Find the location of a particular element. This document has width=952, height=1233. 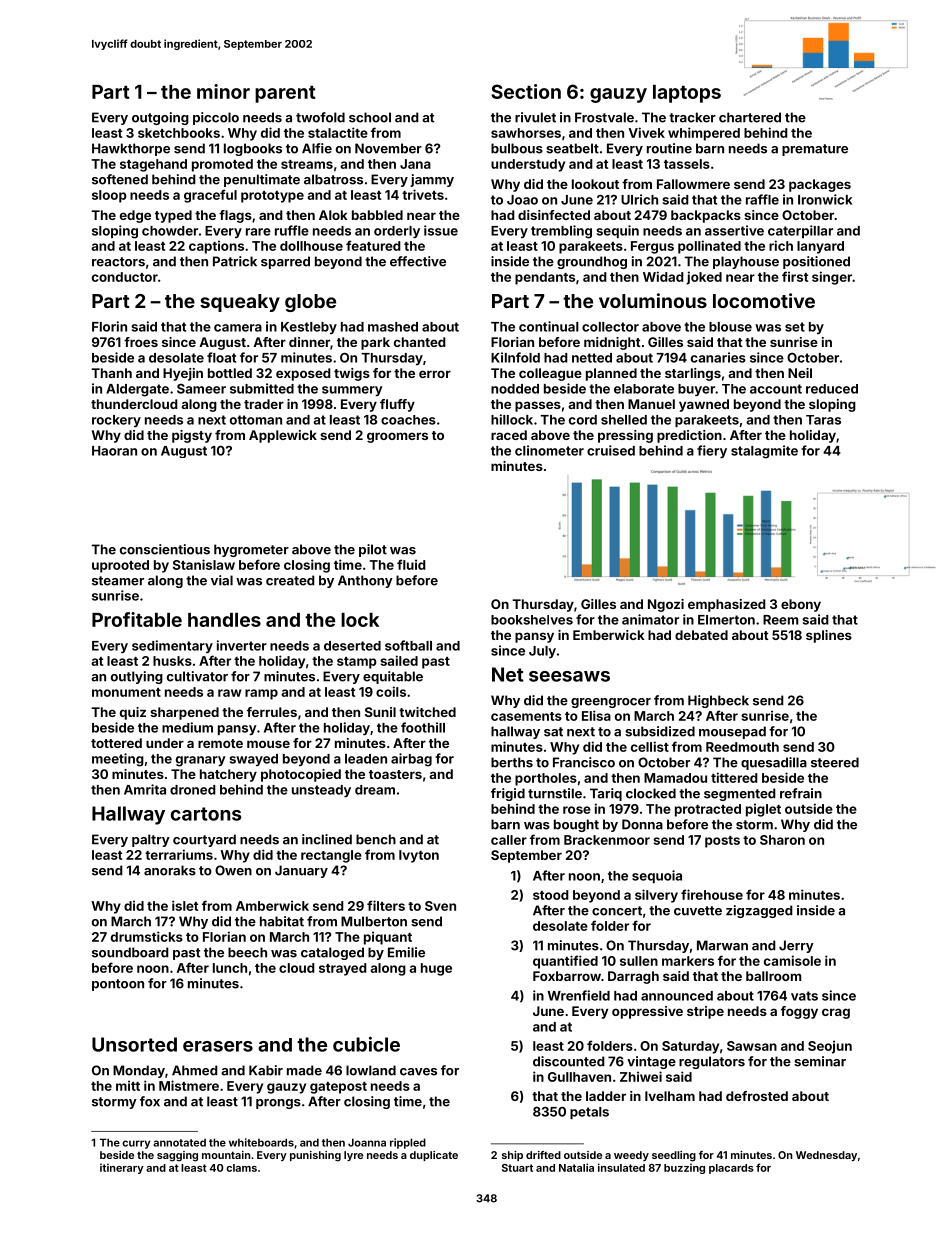

Section is located at coordinates (526, 91).
